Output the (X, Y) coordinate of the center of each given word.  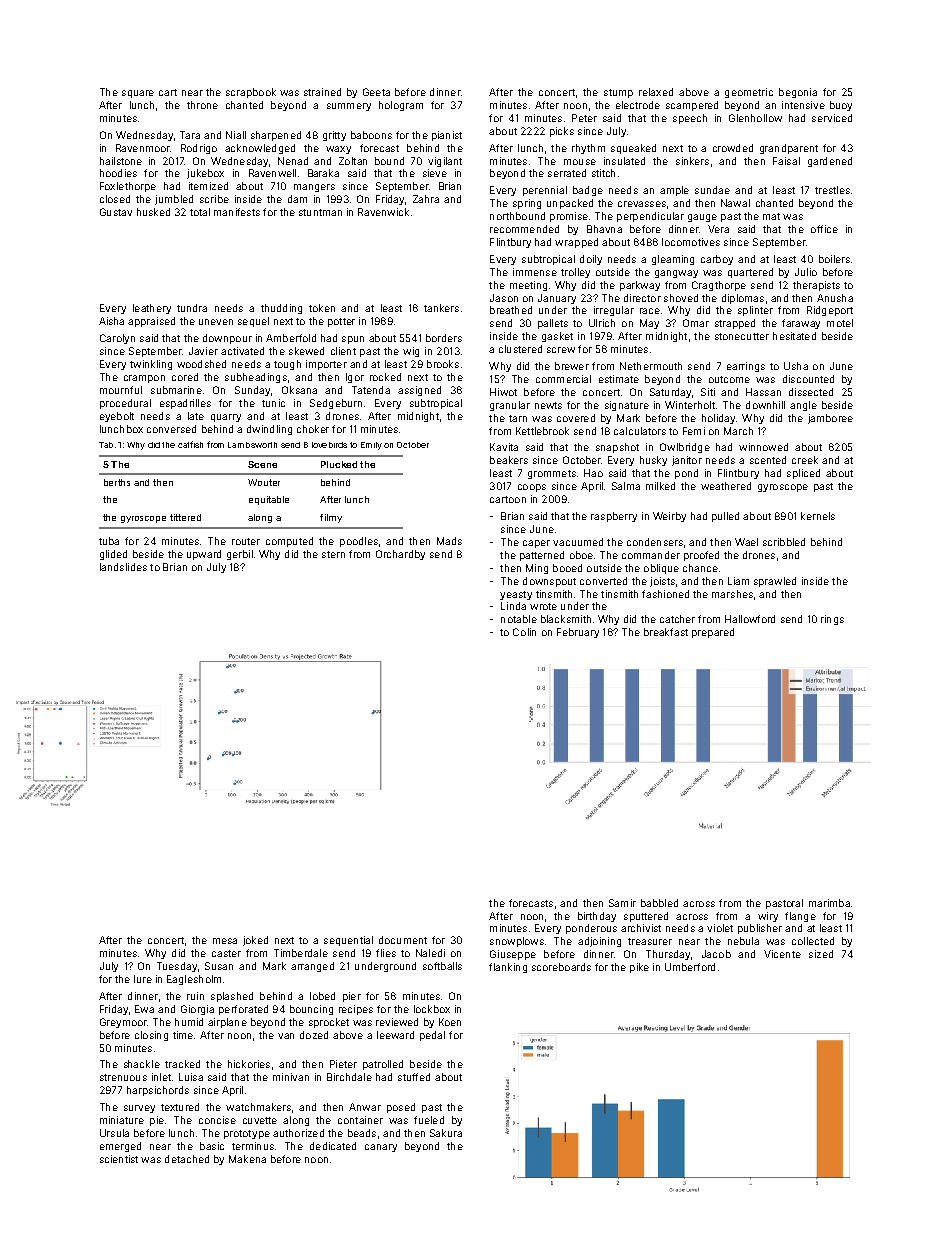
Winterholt (690, 405)
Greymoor (123, 1023)
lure (143, 979)
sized (821, 954)
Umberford (690, 967)
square (138, 94)
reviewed (397, 1022)
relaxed (656, 92)
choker (313, 429)
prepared (713, 633)
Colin (524, 632)
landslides (123, 567)
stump (618, 93)
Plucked (339, 464)
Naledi (430, 953)
